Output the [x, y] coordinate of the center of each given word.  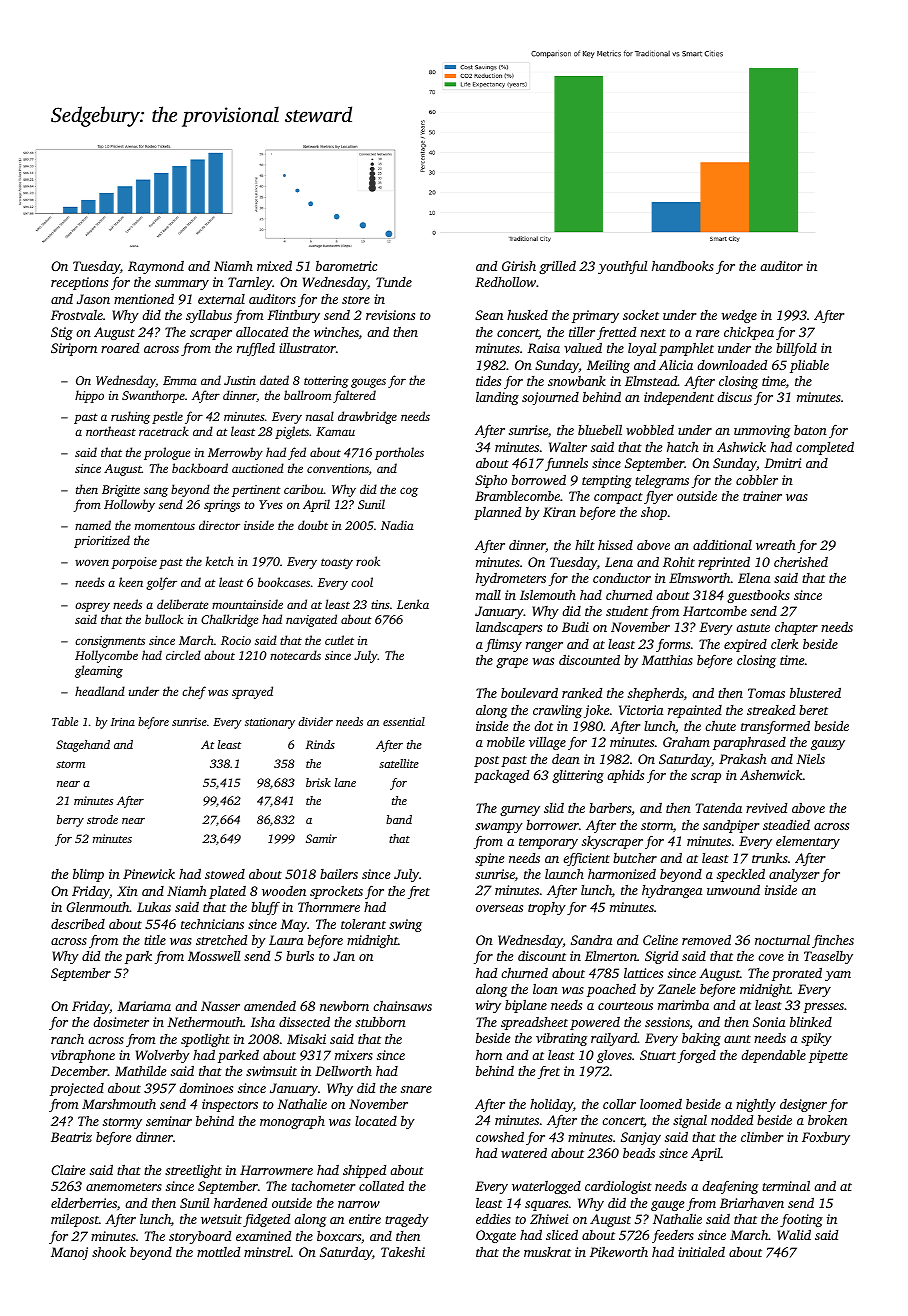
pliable [809, 366]
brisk [318, 782]
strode [102, 819]
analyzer [794, 875]
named [93, 525]
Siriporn [74, 349]
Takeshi [403, 1252]
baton [810, 430]
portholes [399, 453]
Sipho [491, 481]
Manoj [69, 1253]
